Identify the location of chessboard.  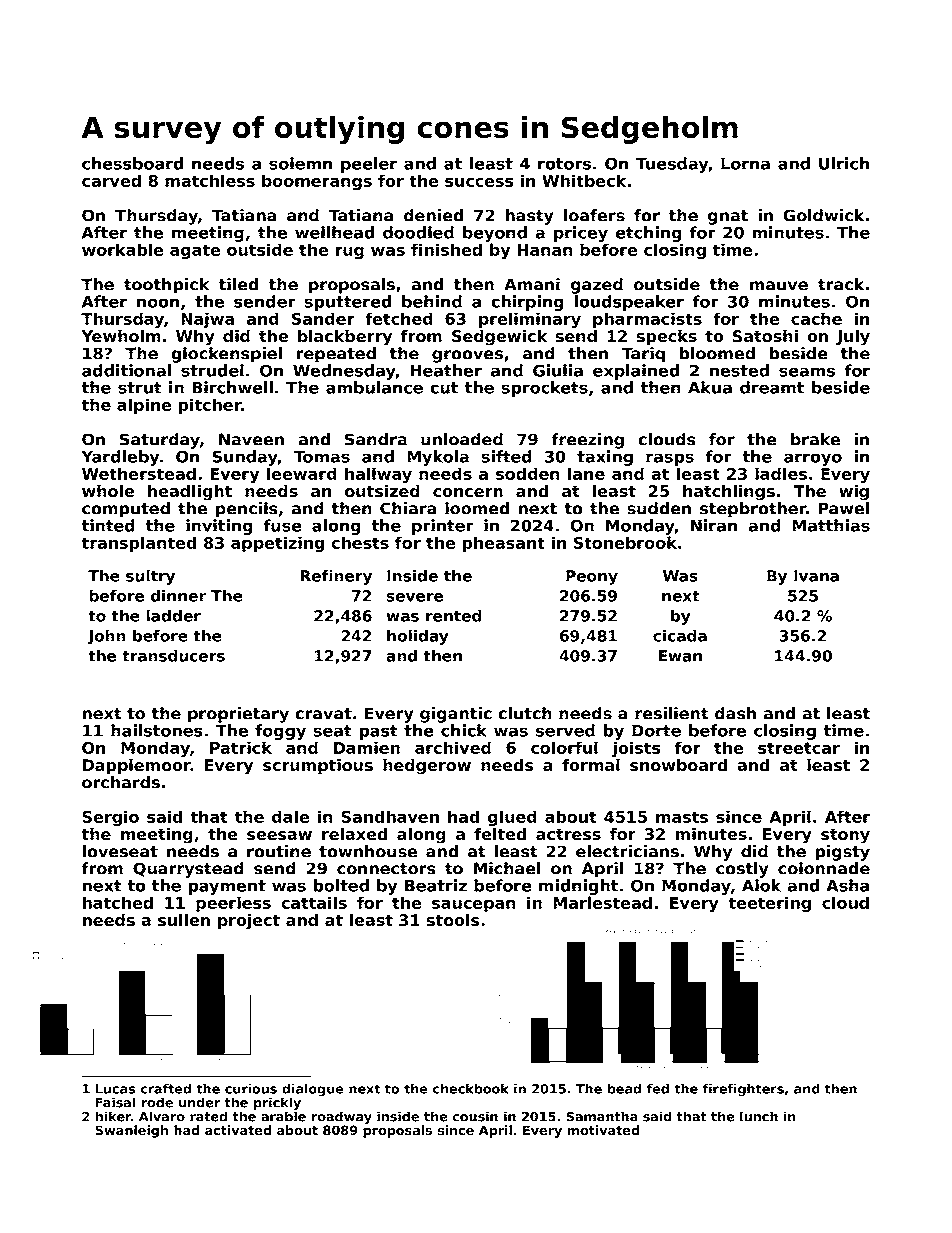
(132, 163).
